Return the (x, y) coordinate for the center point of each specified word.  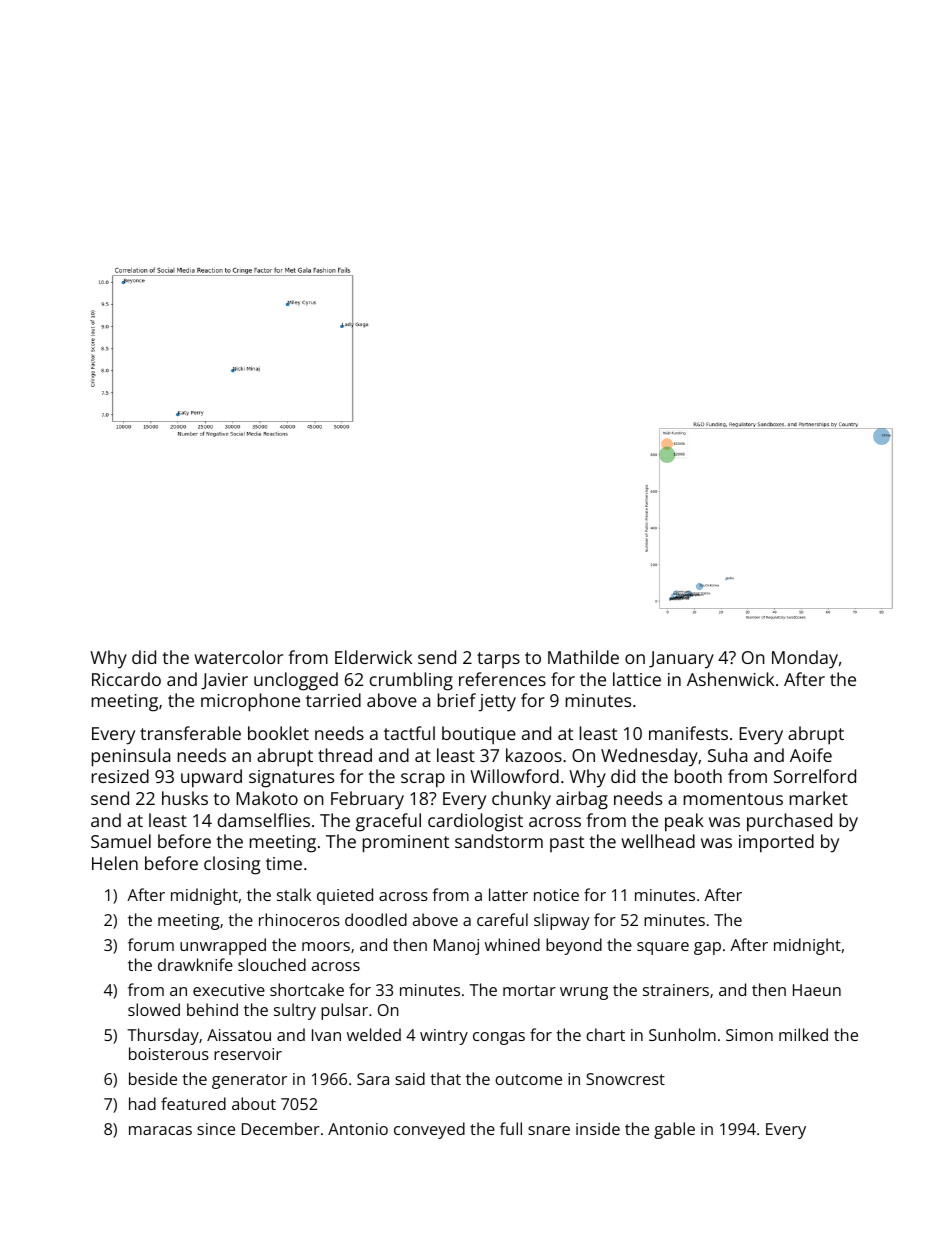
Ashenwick (730, 679)
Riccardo (126, 679)
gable (674, 1130)
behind (212, 1009)
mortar (529, 990)
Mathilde (583, 657)
